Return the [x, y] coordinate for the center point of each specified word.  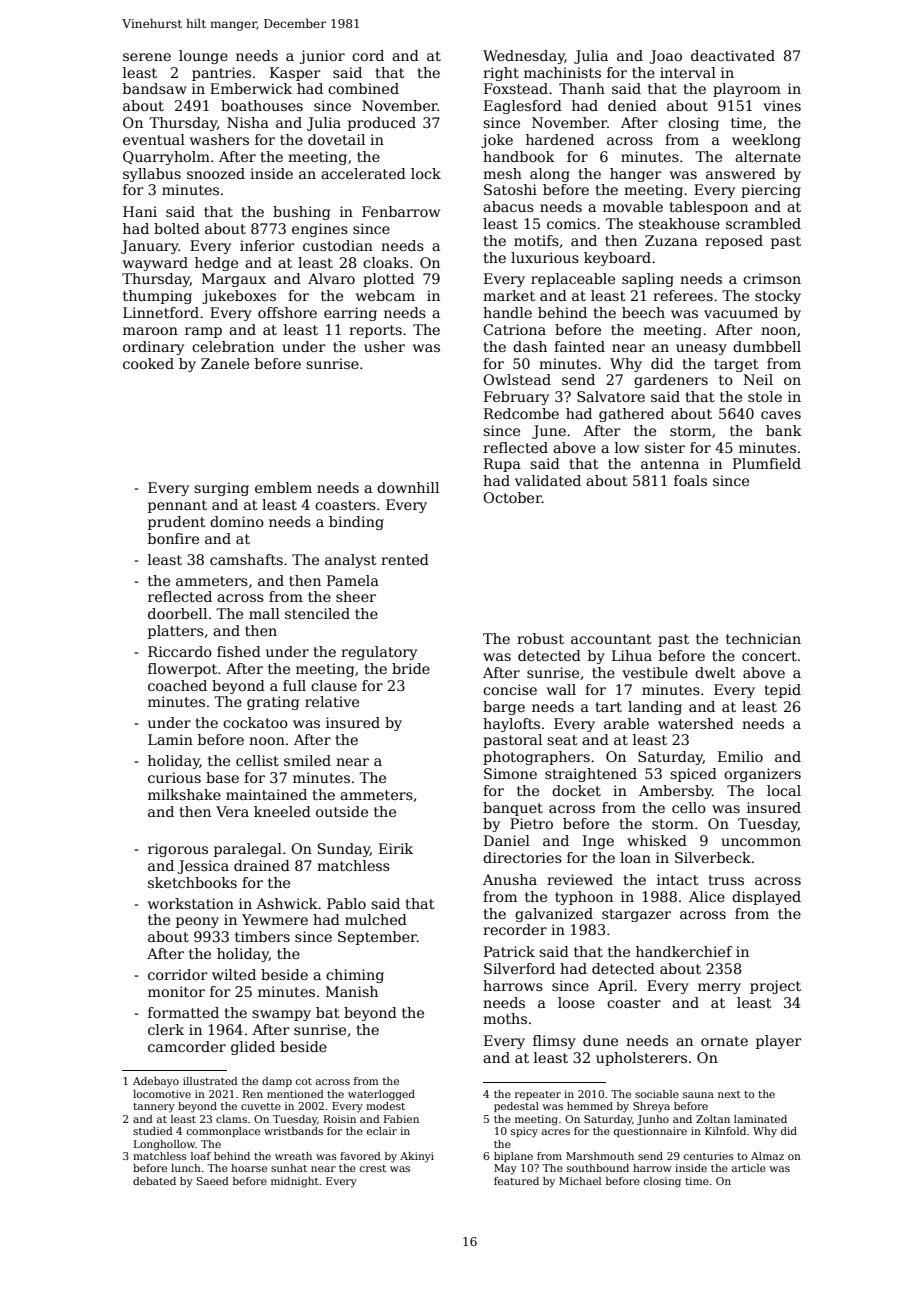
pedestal [516, 1107]
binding [356, 523]
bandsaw [155, 88]
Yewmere [275, 919]
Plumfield [767, 463]
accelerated [363, 173]
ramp [203, 332]
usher [384, 346]
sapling [648, 280]
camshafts [246, 559]
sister [665, 447]
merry [719, 988]
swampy [281, 1015]
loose [576, 1002]
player [779, 1042]
